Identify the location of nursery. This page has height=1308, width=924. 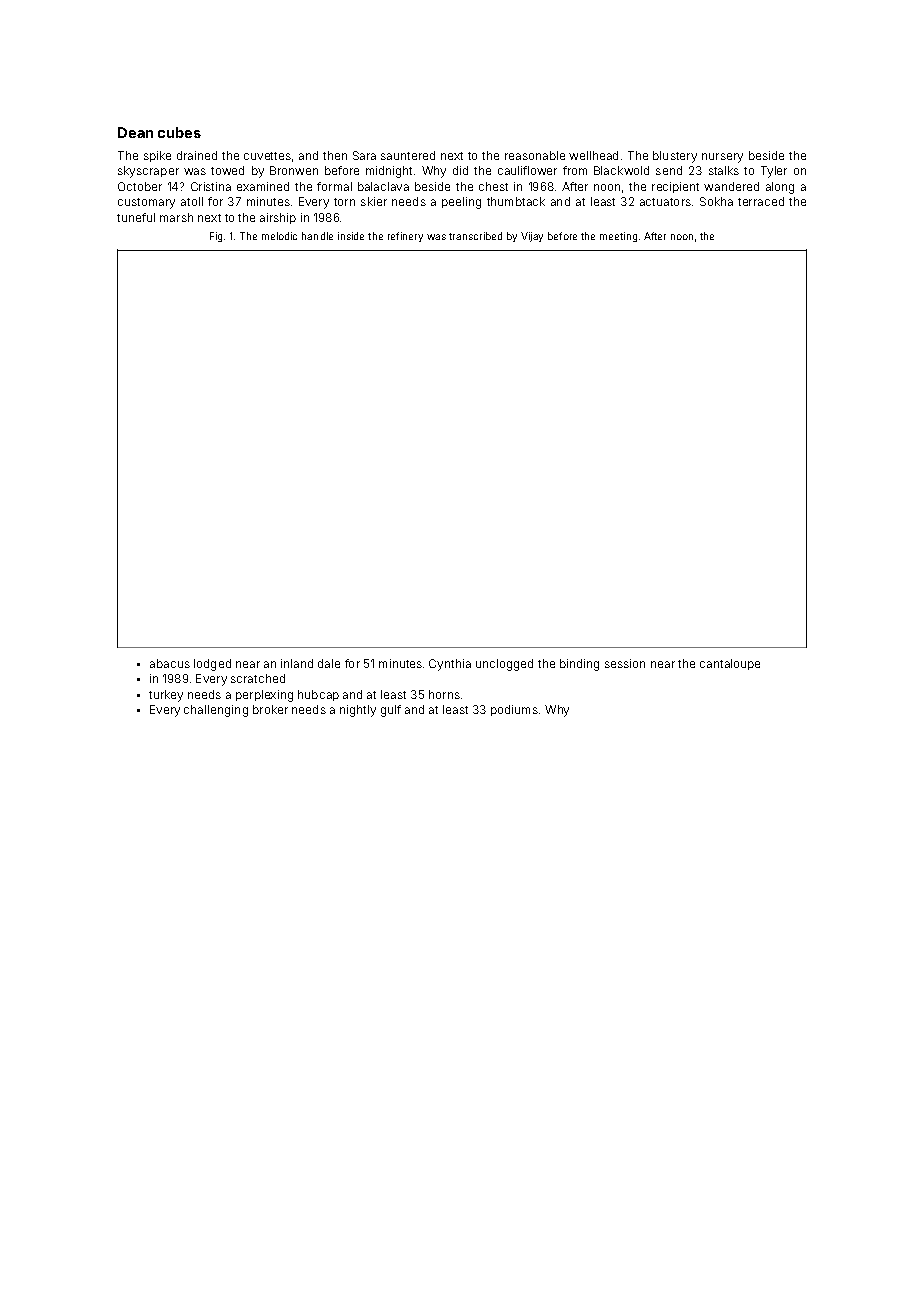
(722, 158).
